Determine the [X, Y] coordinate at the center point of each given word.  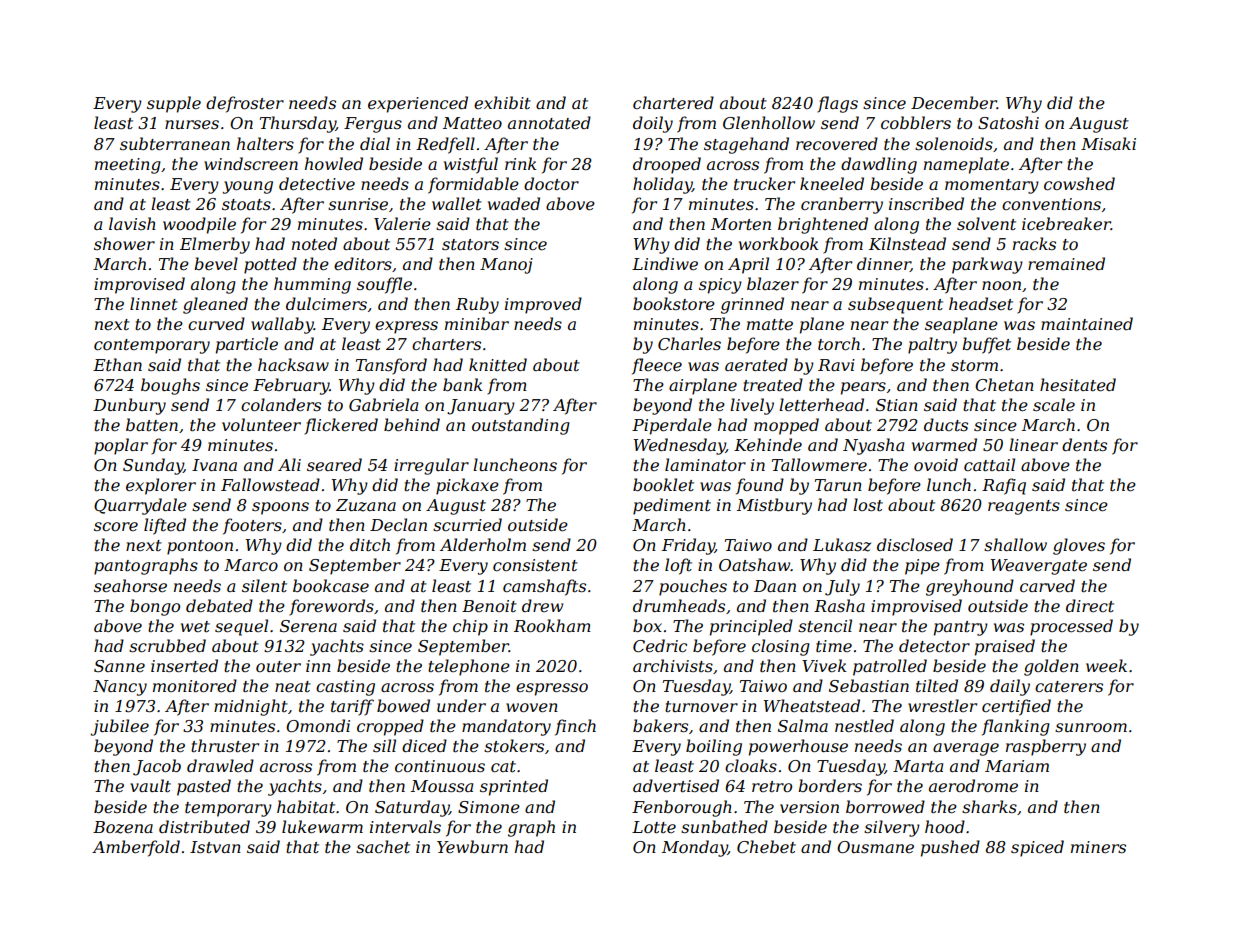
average [966, 749]
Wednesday [680, 446]
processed [1071, 627]
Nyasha [873, 446]
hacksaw [293, 364]
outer [278, 666]
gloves [1079, 546]
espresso [552, 689]
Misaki [1108, 143]
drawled [220, 765]
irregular [431, 466]
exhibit [502, 102]
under [461, 705]
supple [174, 104]
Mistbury [774, 506]
